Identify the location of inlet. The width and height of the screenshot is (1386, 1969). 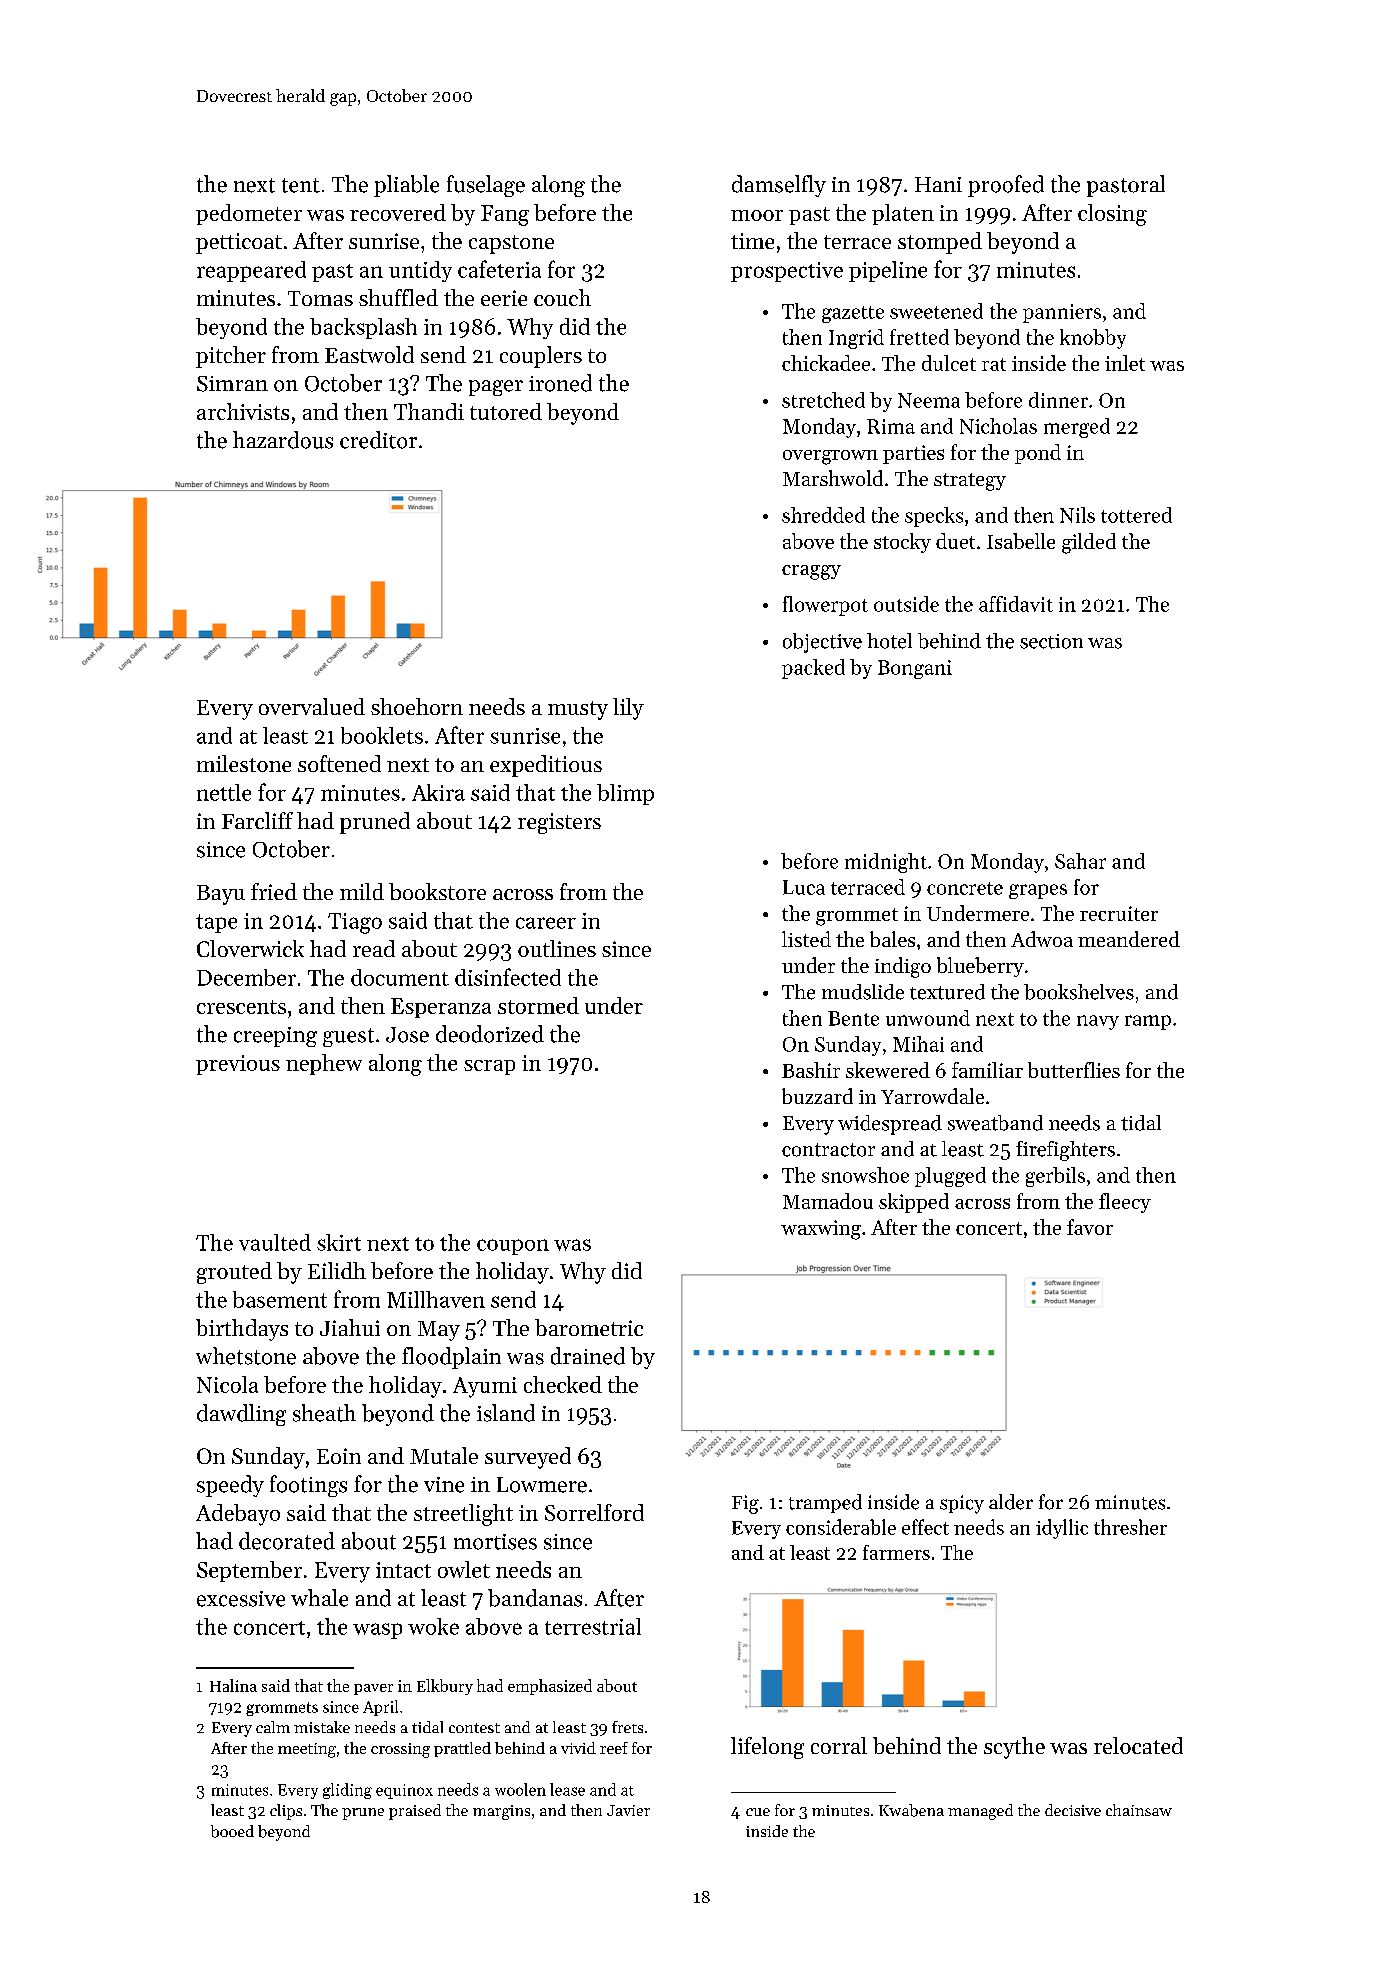
(1125, 363).
